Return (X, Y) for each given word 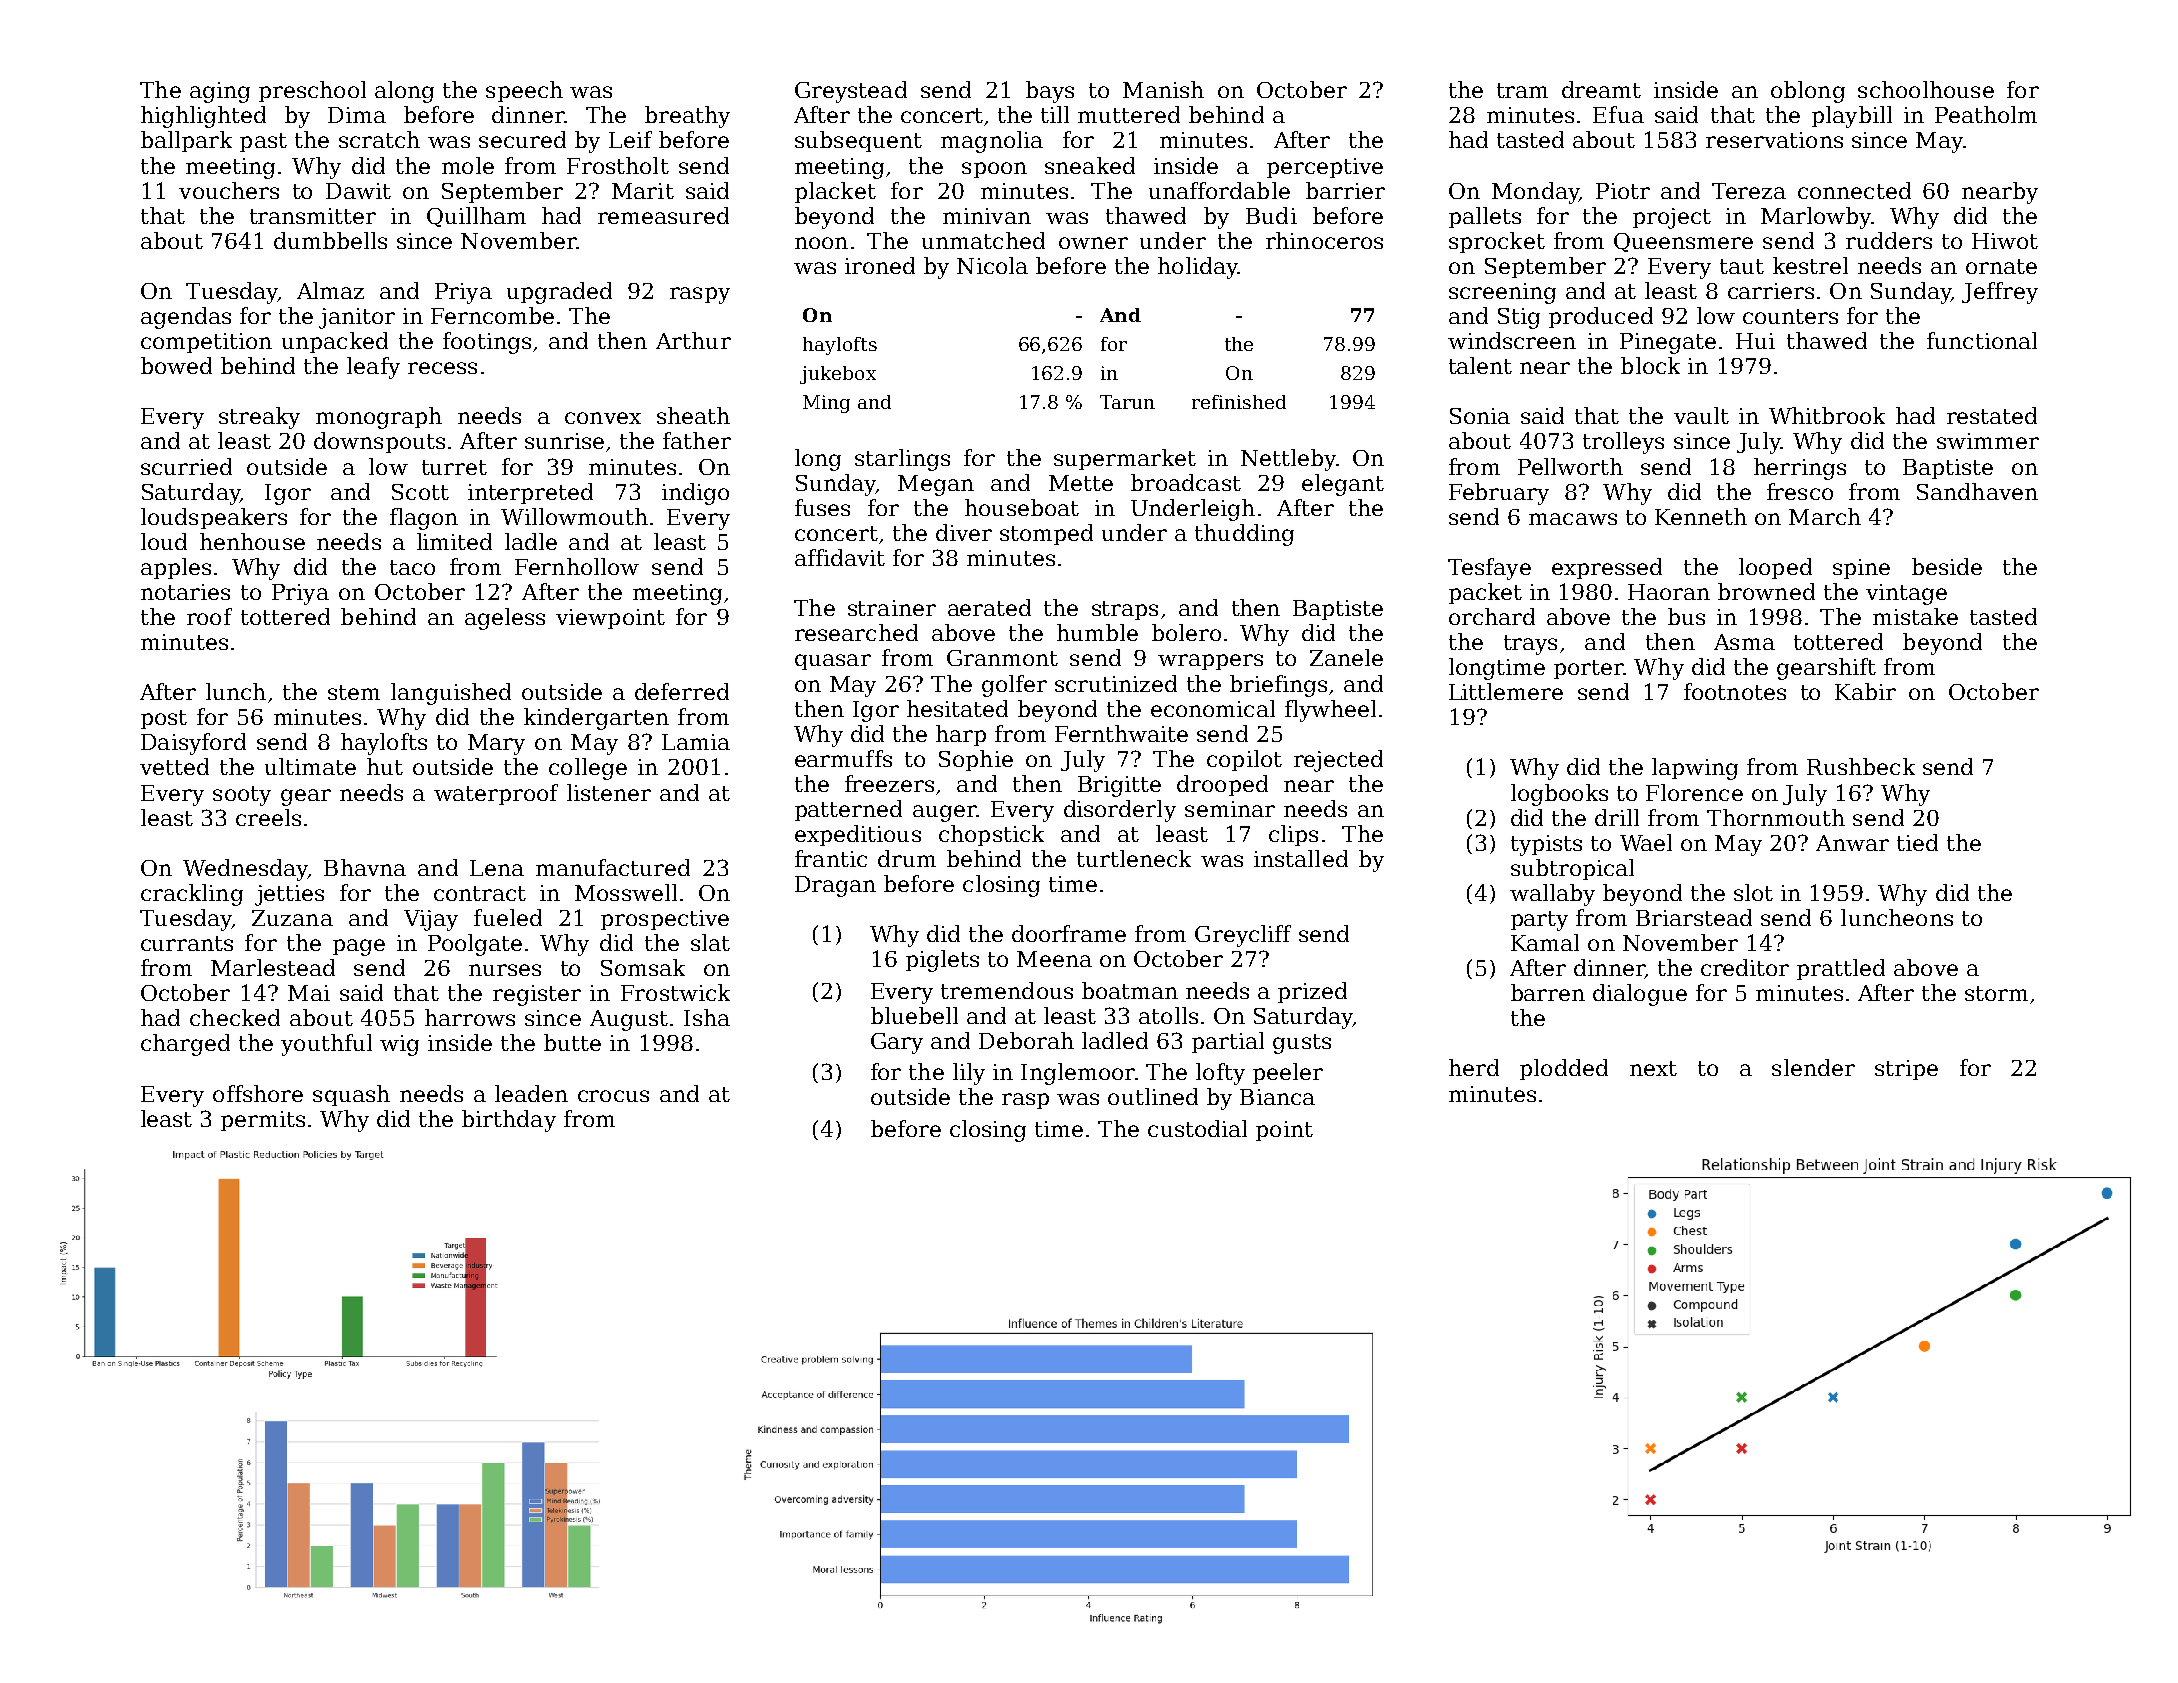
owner (1093, 243)
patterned (848, 810)
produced (1601, 317)
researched (856, 632)
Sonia (1480, 416)
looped (1775, 568)
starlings (902, 460)
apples (176, 568)
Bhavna (365, 867)
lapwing (1695, 769)
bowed (176, 365)
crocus (613, 1096)
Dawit (358, 191)
